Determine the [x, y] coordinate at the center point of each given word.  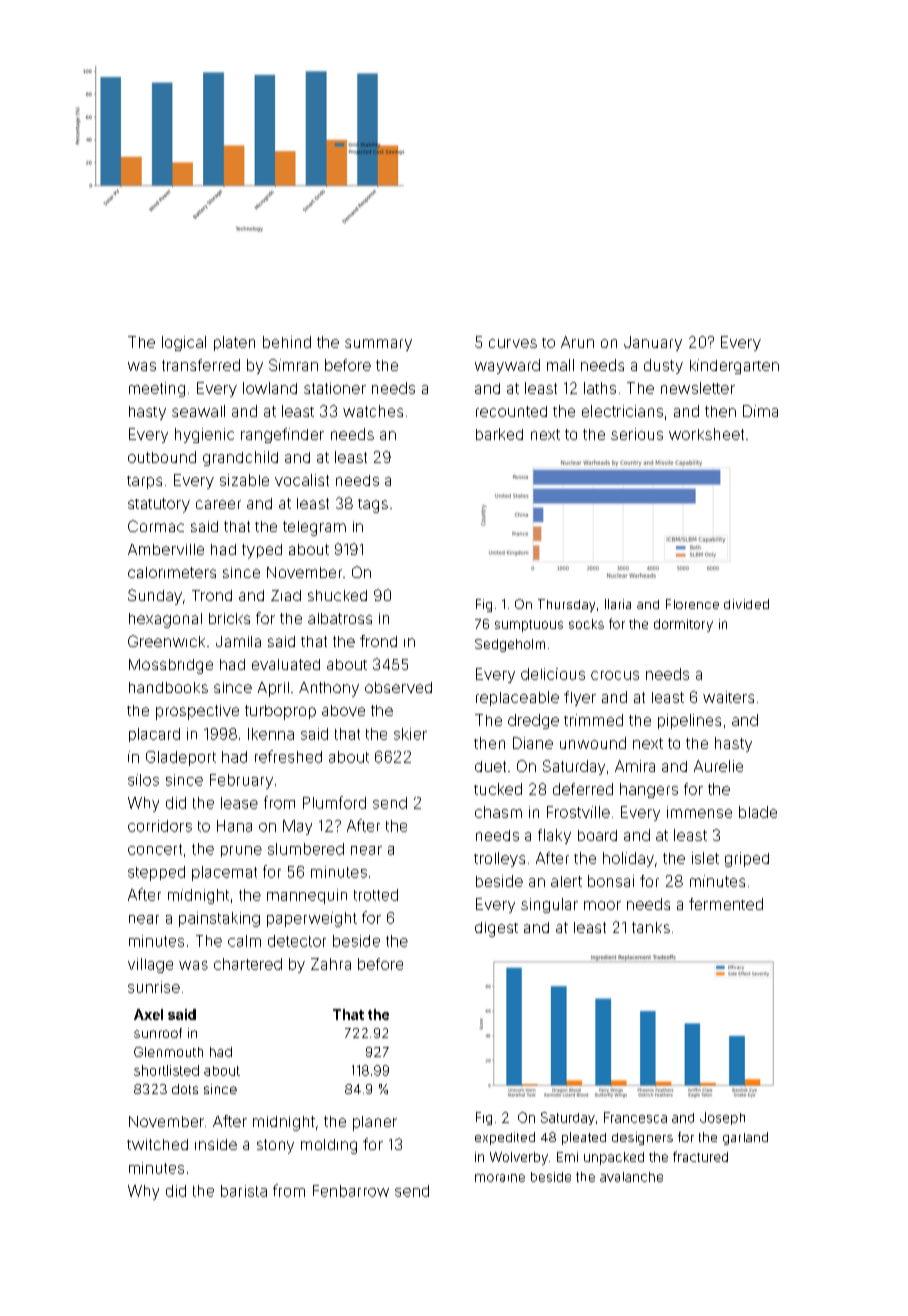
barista [244, 1191]
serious [637, 434]
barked [499, 434]
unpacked [614, 1158]
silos [143, 780]
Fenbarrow [351, 1191]
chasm [498, 812]
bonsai [611, 881]
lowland [270, 388]
